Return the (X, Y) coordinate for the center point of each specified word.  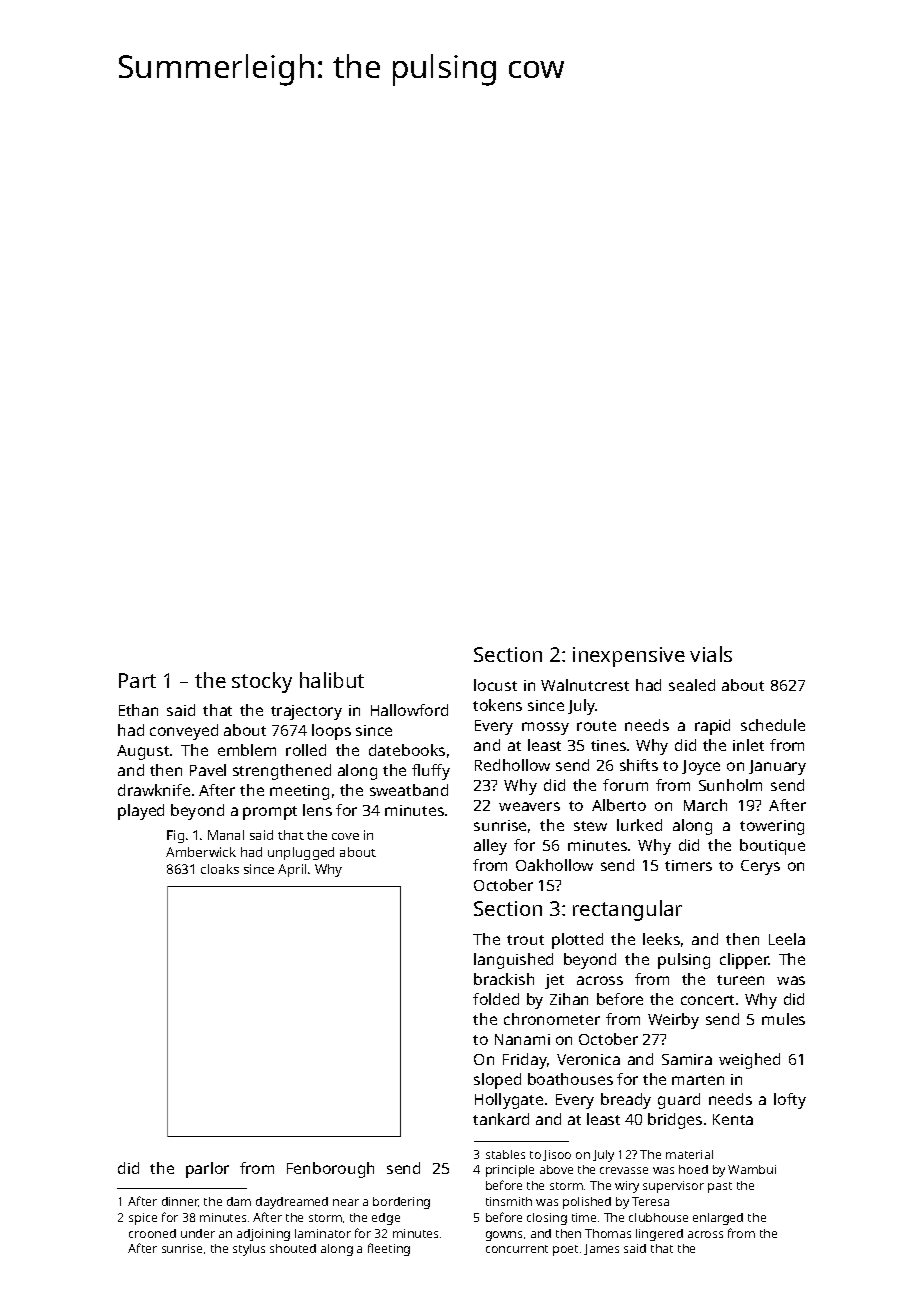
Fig (175, 836)
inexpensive (629, 657)
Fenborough (330, 1170)
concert (707, 1000)
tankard (501, 1119)
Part (137, 680)
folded (496, 999)
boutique (772, 847)
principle (510, 1171)
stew (590, 826)
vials (711, 654)
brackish (504, 979)
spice (143, 1219)
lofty (790, 1101)
